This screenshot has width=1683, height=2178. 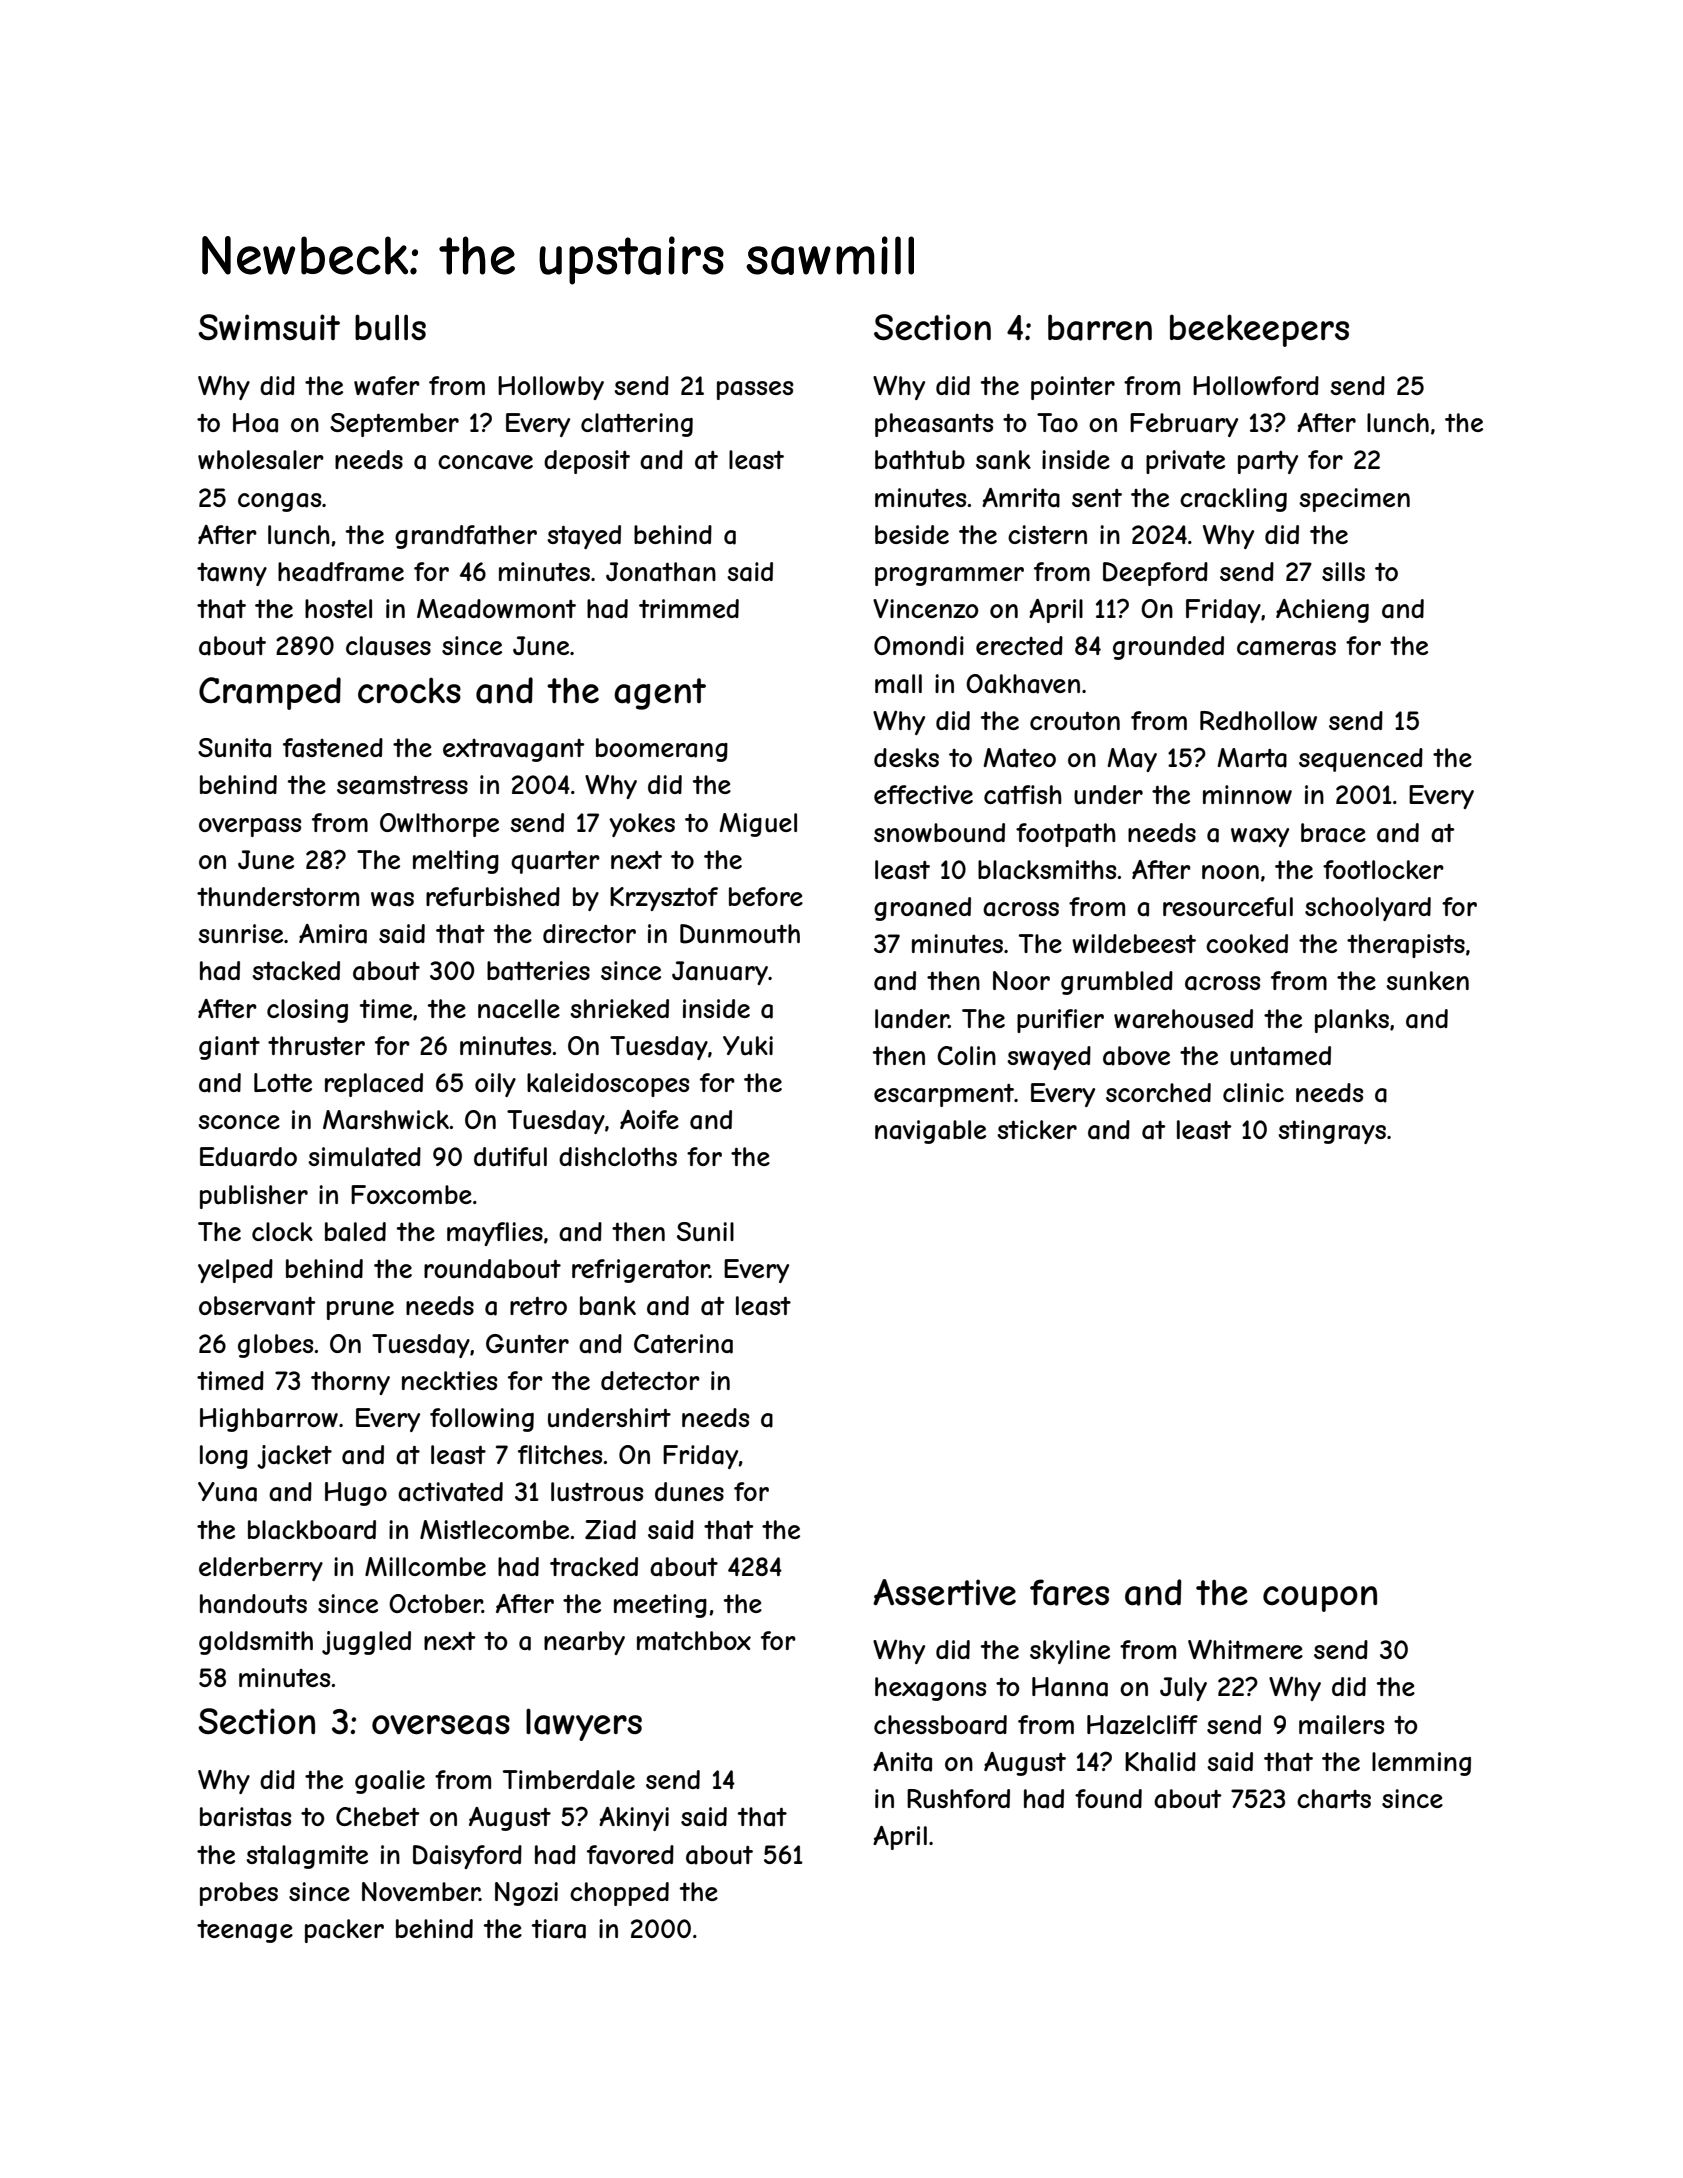 What do you see at coordinates (390, 327) in the screenshot?
I see `bulls` at bounding box center [390, 327].
